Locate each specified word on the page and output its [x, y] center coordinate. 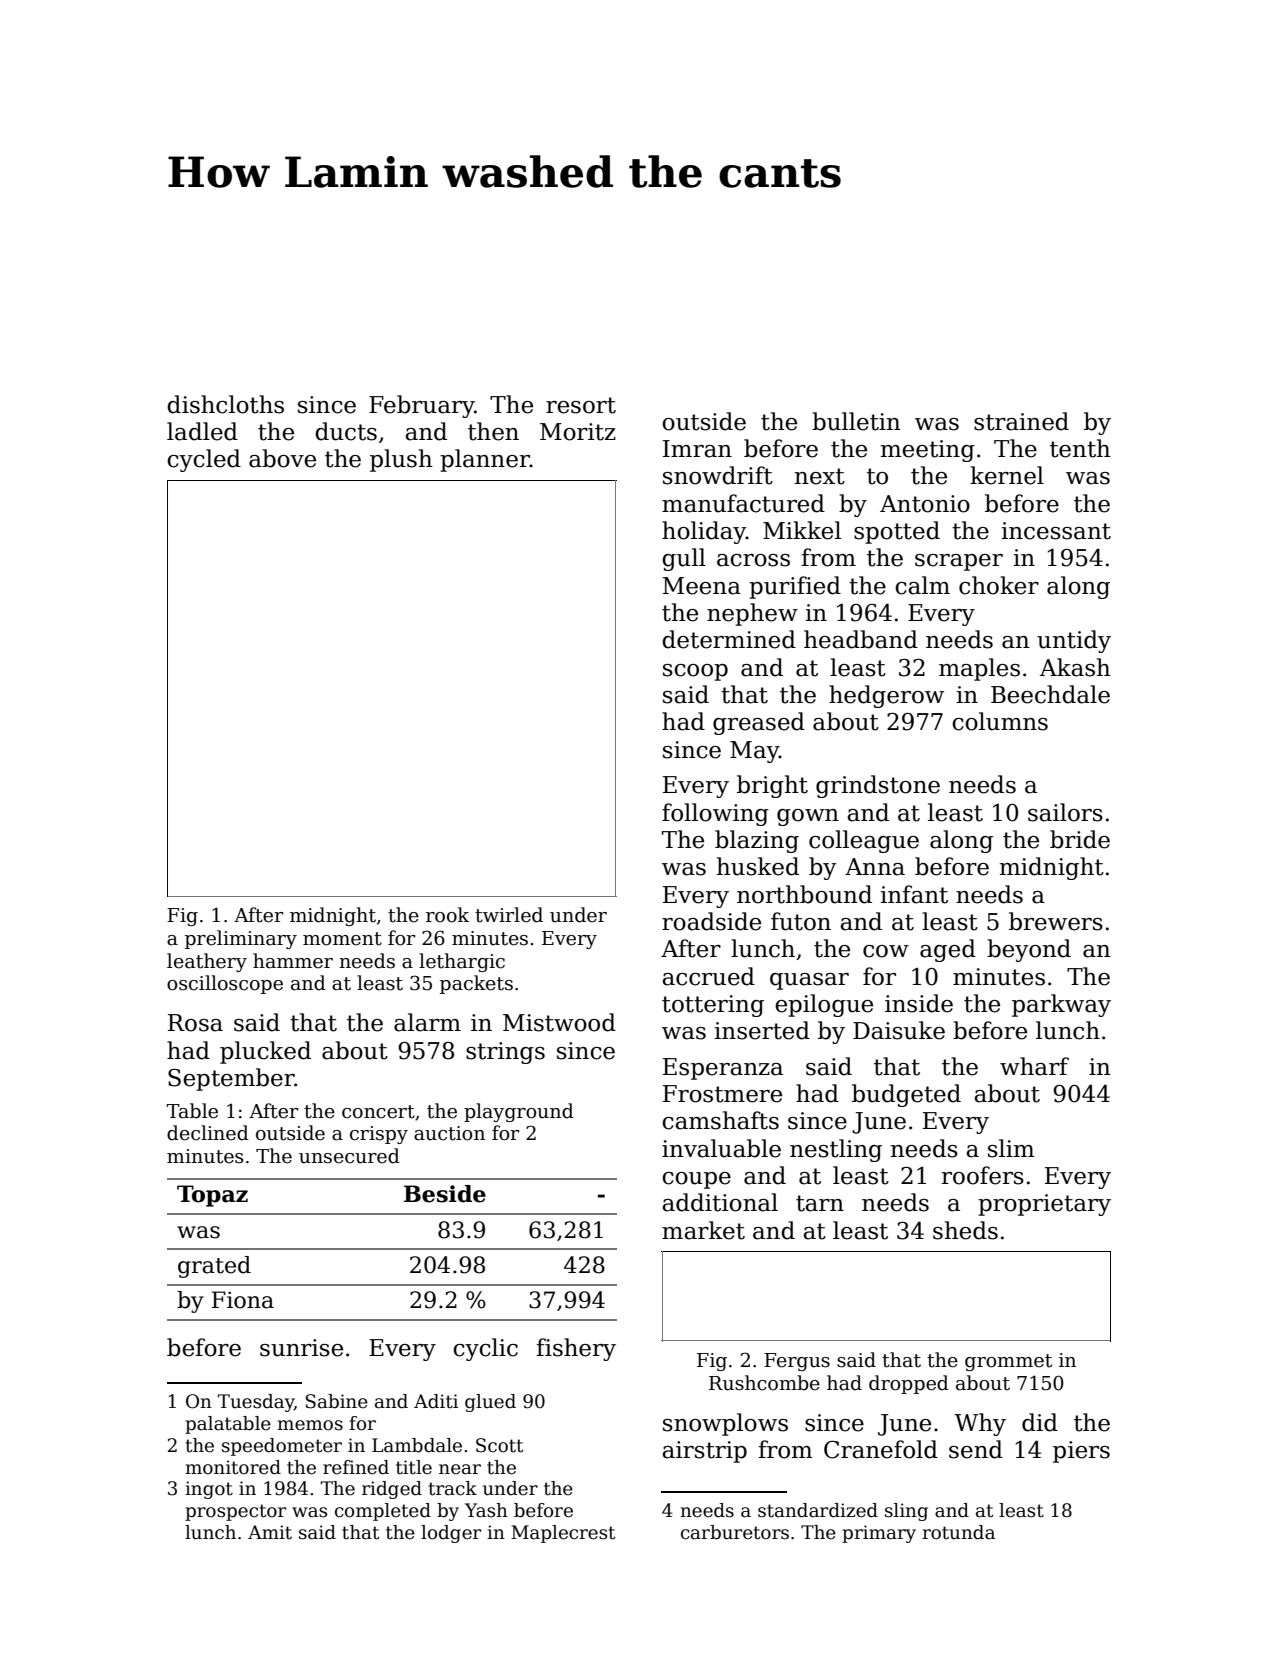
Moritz [578, 432]
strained [1021, 421]
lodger [451, 1534]
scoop [695, 672]
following [715, 814]
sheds [965, 1230]
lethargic [462, 962]
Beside [445, 1194]
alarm [427, 1022]
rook [447, 915]
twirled [509, 915]
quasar [809, 981]
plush [401, 460]
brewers [1056, 921]
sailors [1065, 812]
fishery [576, 1349]
